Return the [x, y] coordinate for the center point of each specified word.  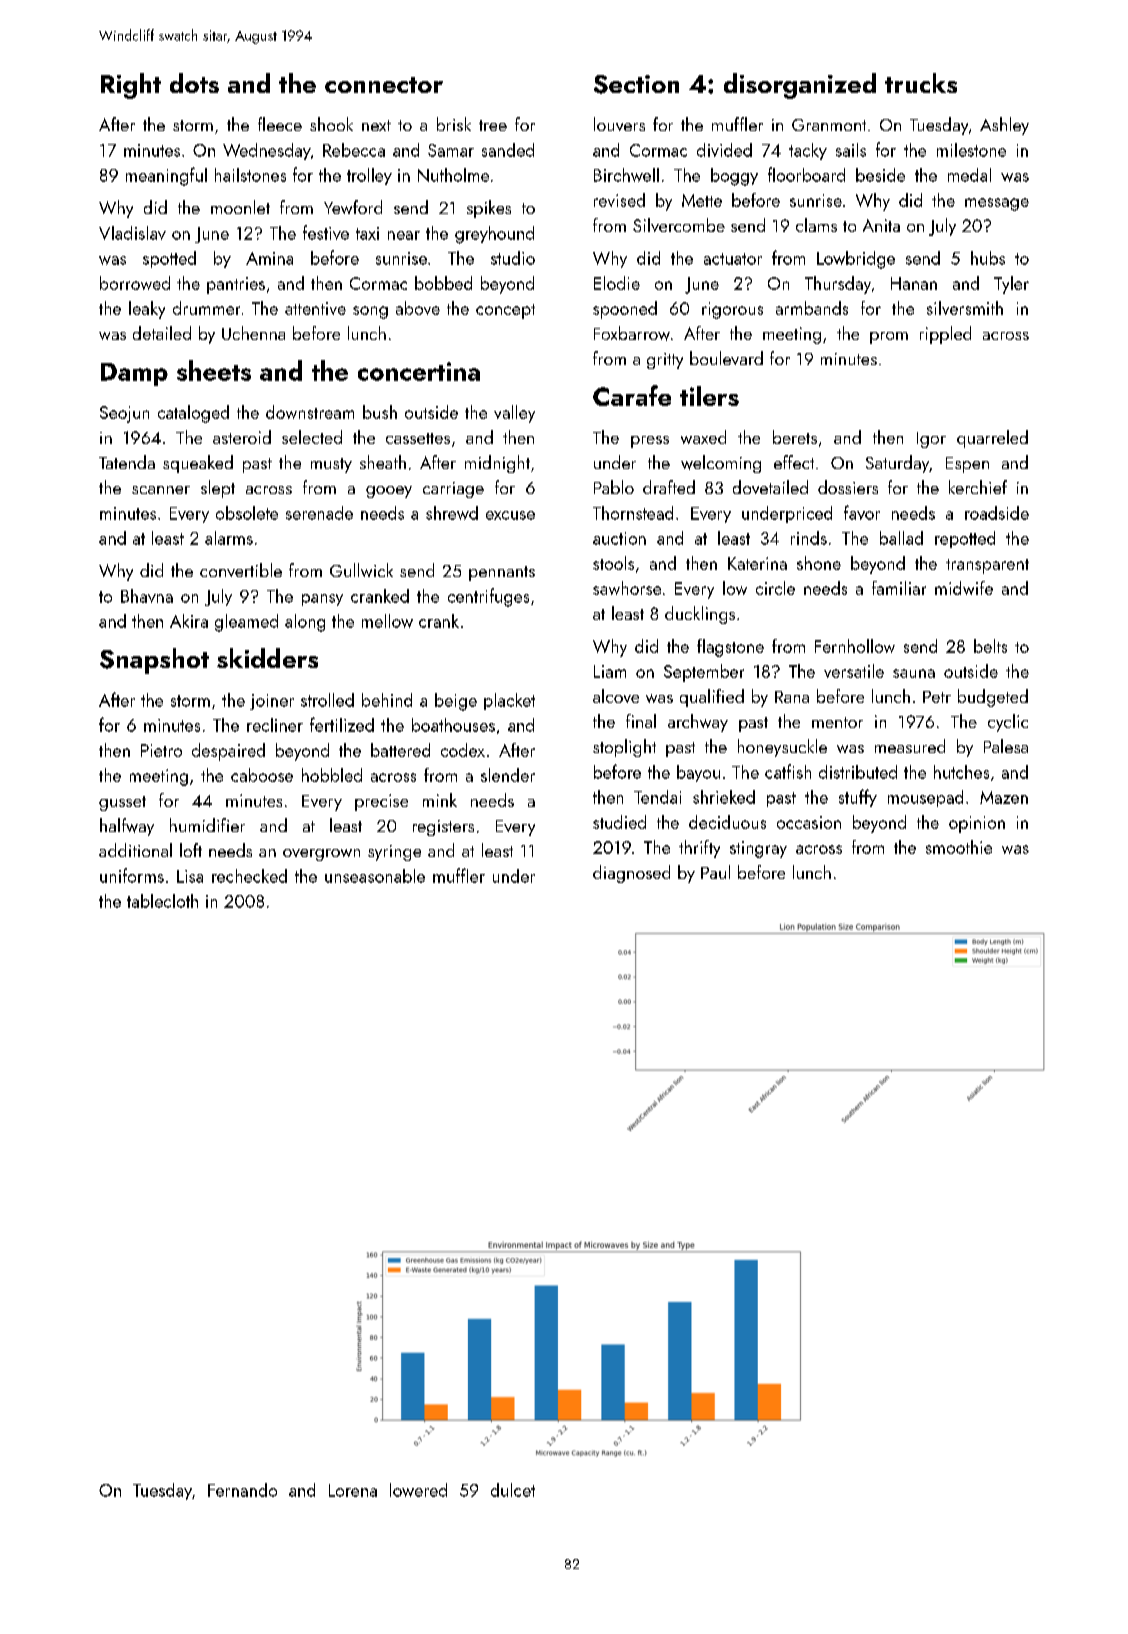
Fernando [242, 1490]
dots [194, 83]
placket [509, 701]
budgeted [993, 698]
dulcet [513, 1490]
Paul [715, 872]
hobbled [332, 775]
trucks [921, 83]
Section [636, 84]
